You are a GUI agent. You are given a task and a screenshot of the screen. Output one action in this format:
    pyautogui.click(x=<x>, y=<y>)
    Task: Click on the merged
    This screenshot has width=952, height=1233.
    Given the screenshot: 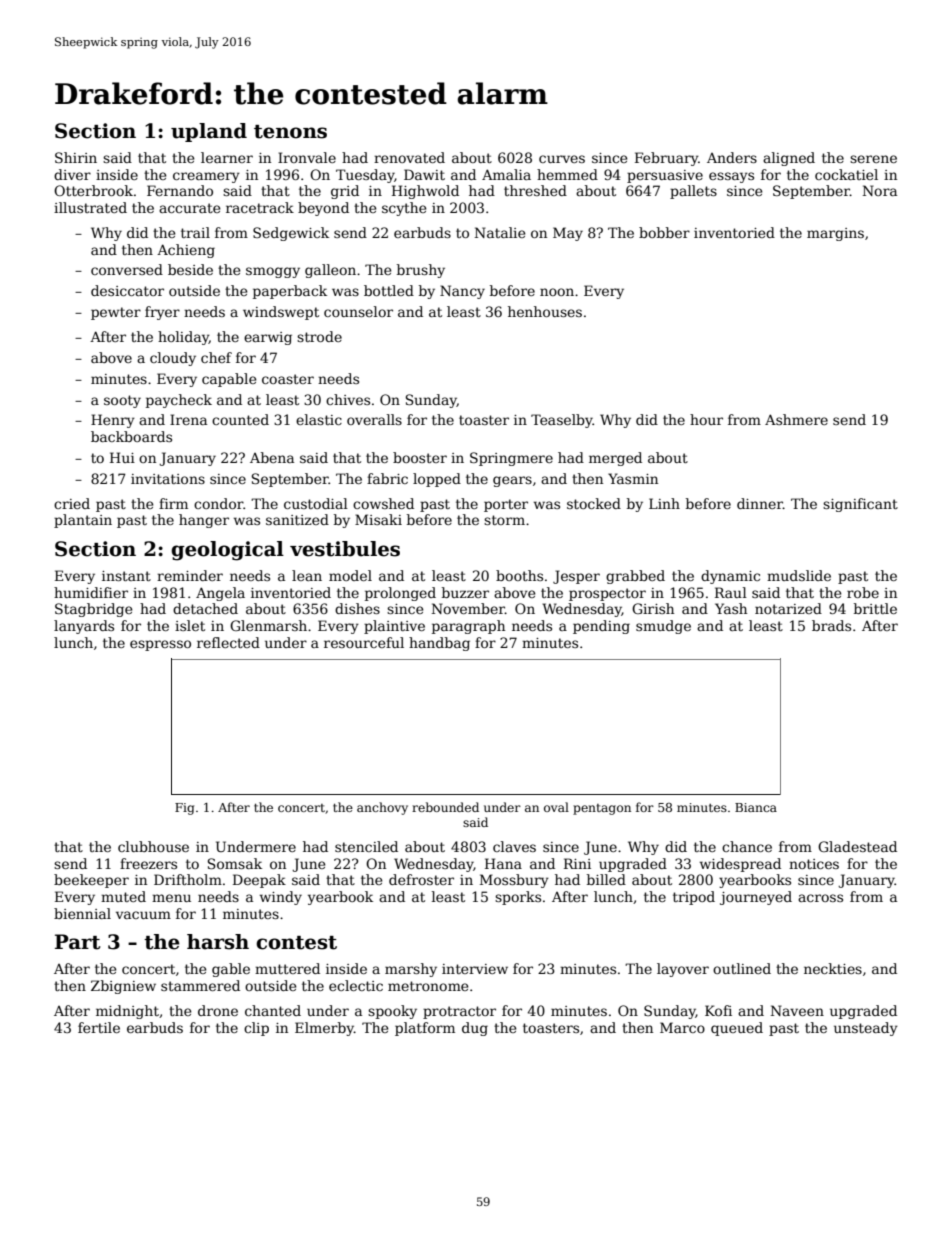 What is the action you would take?
    pyautogui.click(x=615, y=459)
